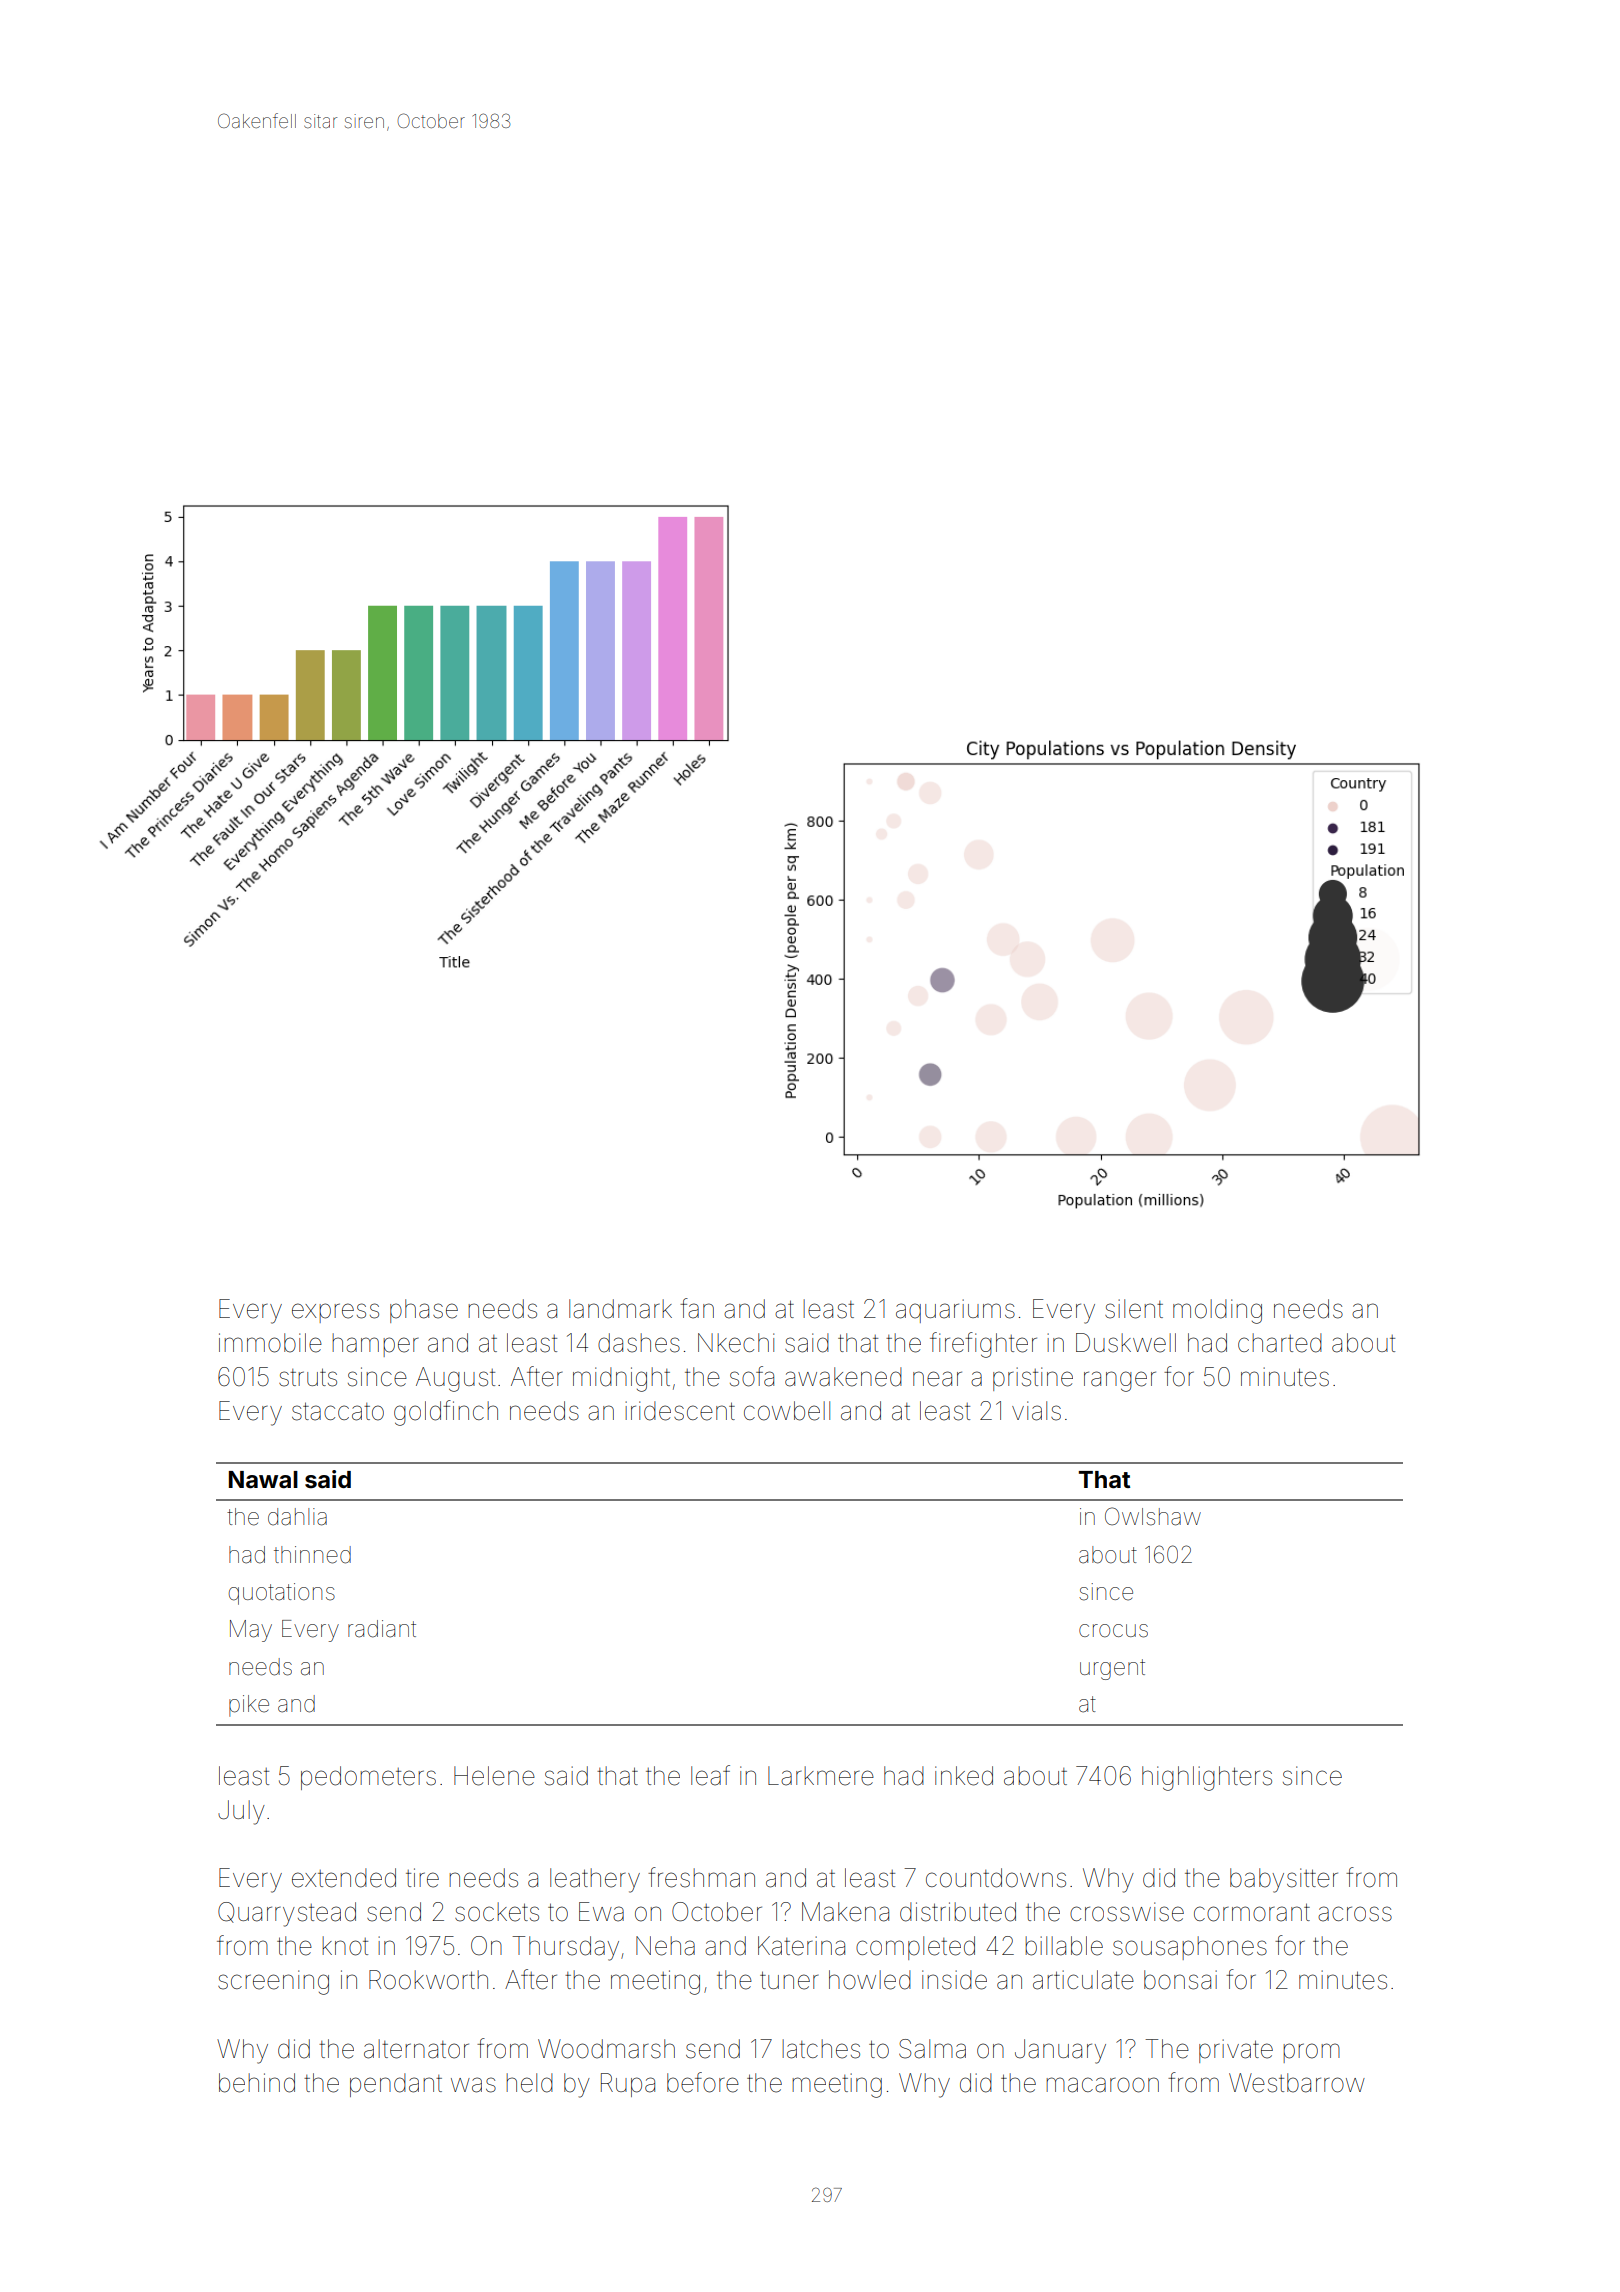 This document has width=1620, height=2292. What do you see at coordinates (1207, 1778) in the document?
I see `highlighters` at bounding box center [1207, 1778].
